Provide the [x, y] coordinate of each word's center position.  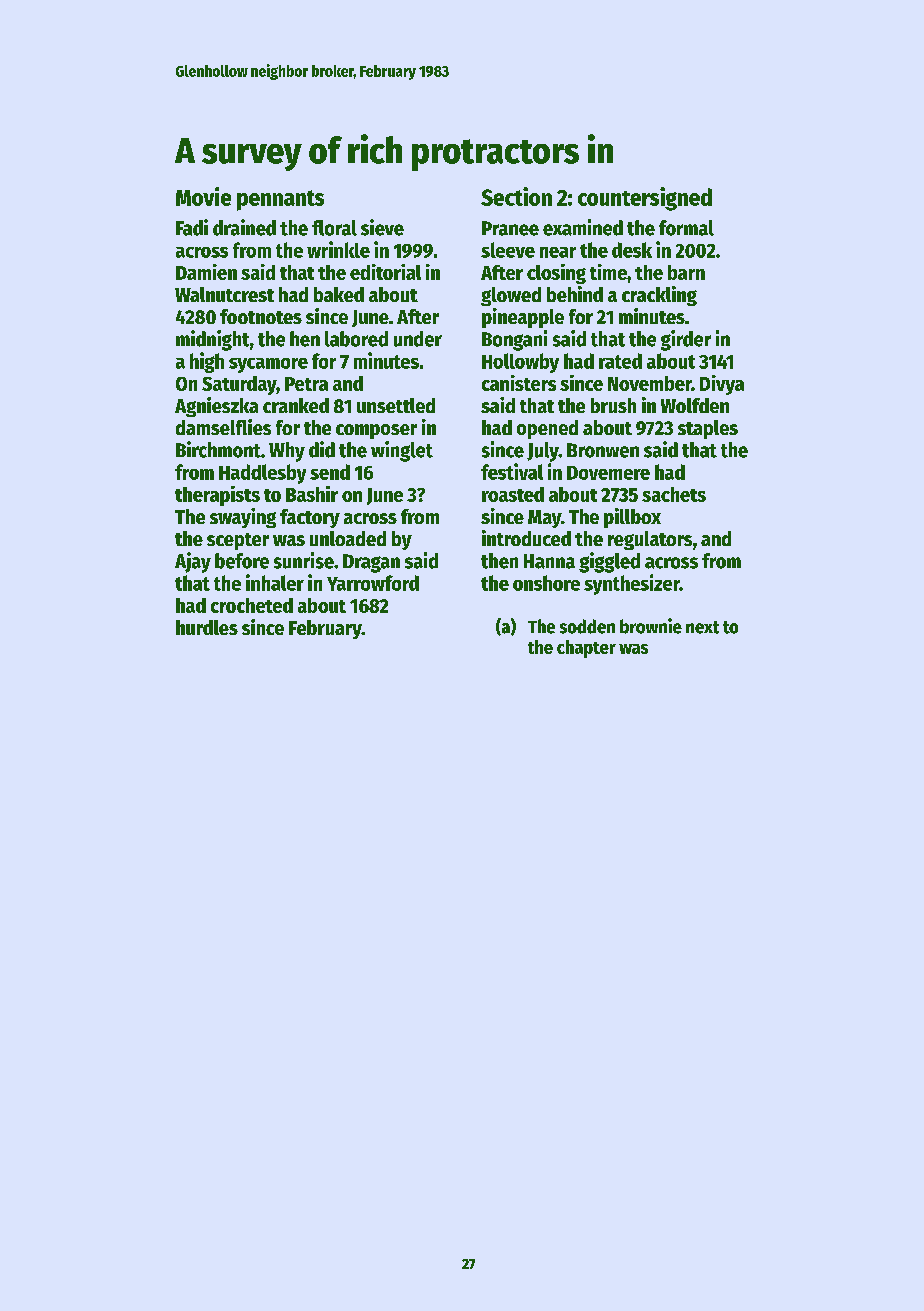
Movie [203, 196]
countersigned [645, 199]
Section [516, 196]
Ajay [193, 562]
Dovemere [608, 473]
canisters [519, 383]
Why [287, 452]
